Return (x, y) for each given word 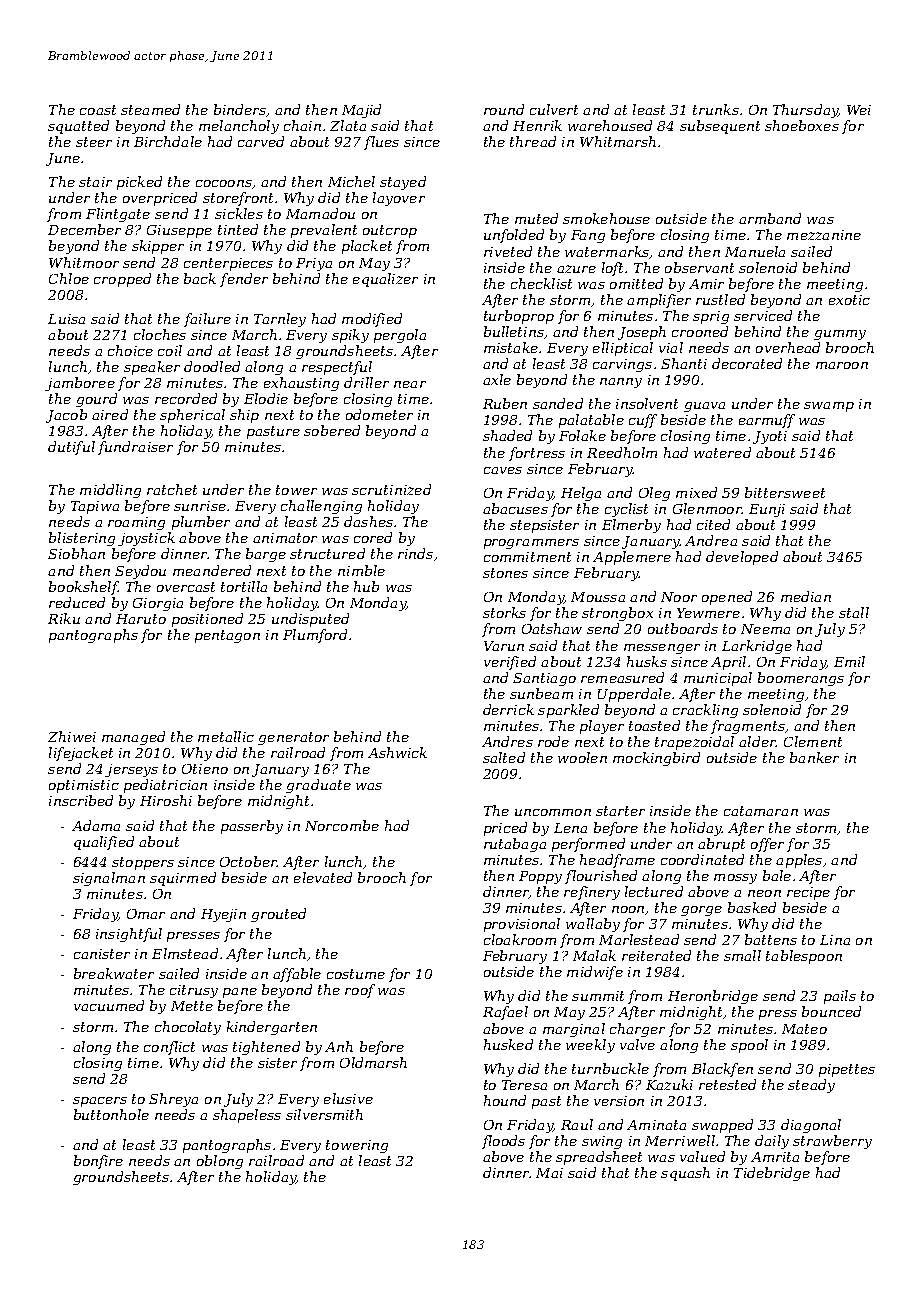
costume (356, 974)
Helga (581, 494)
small (742, 955)
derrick (508, 709)
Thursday (805, 111)
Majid (361, 111)
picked (139, 183)
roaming (136, 523)
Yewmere (708, 613)
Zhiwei (72, 736)
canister (102, 954)
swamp (829, 407)
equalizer (385, 280)
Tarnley (280, 320)
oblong (220, 1162)
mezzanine (824, 235)
